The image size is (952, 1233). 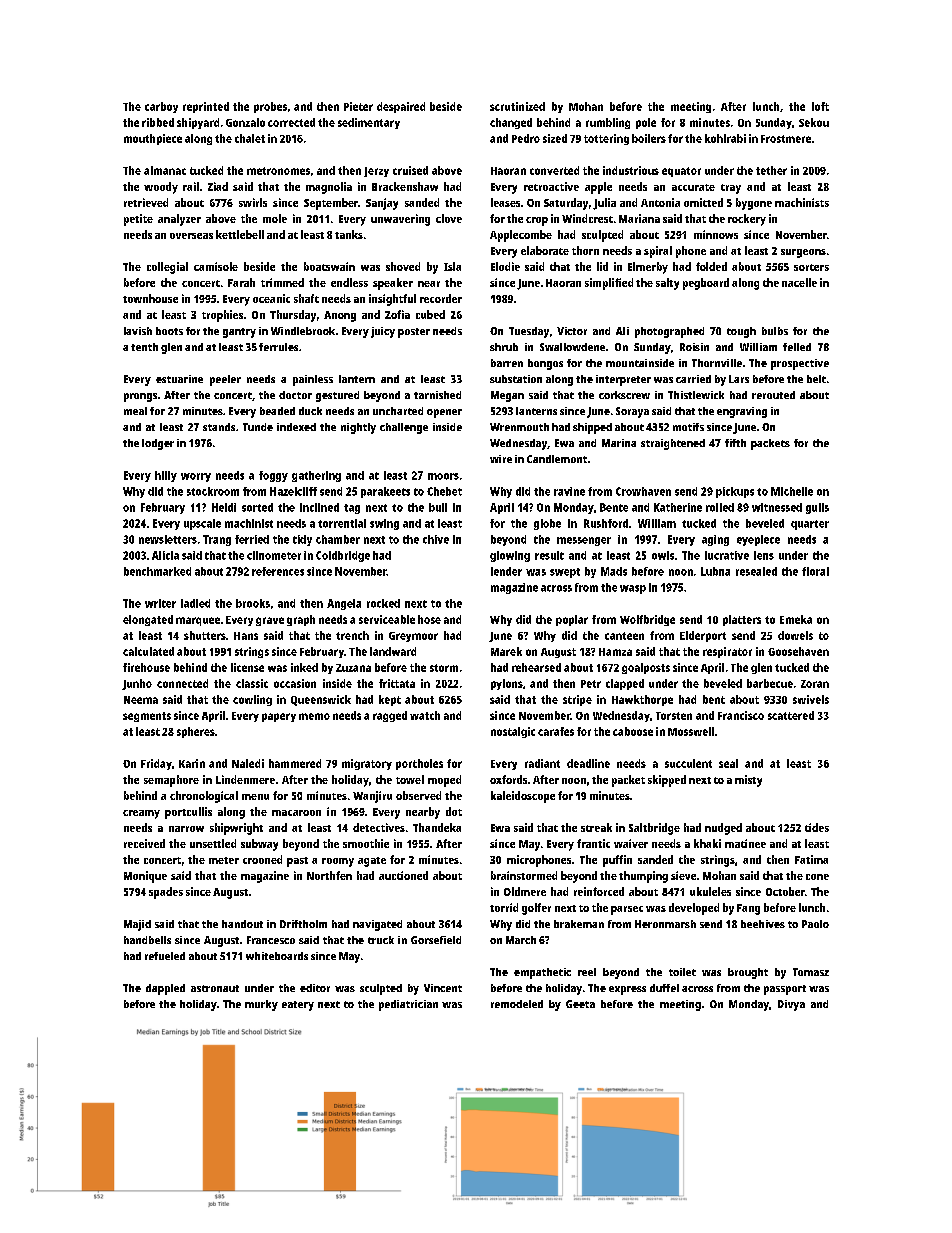 What do you see at coordinates (517, 106) in the screenshot?
I see `scrutinized` at bounding box center [517, 106].
